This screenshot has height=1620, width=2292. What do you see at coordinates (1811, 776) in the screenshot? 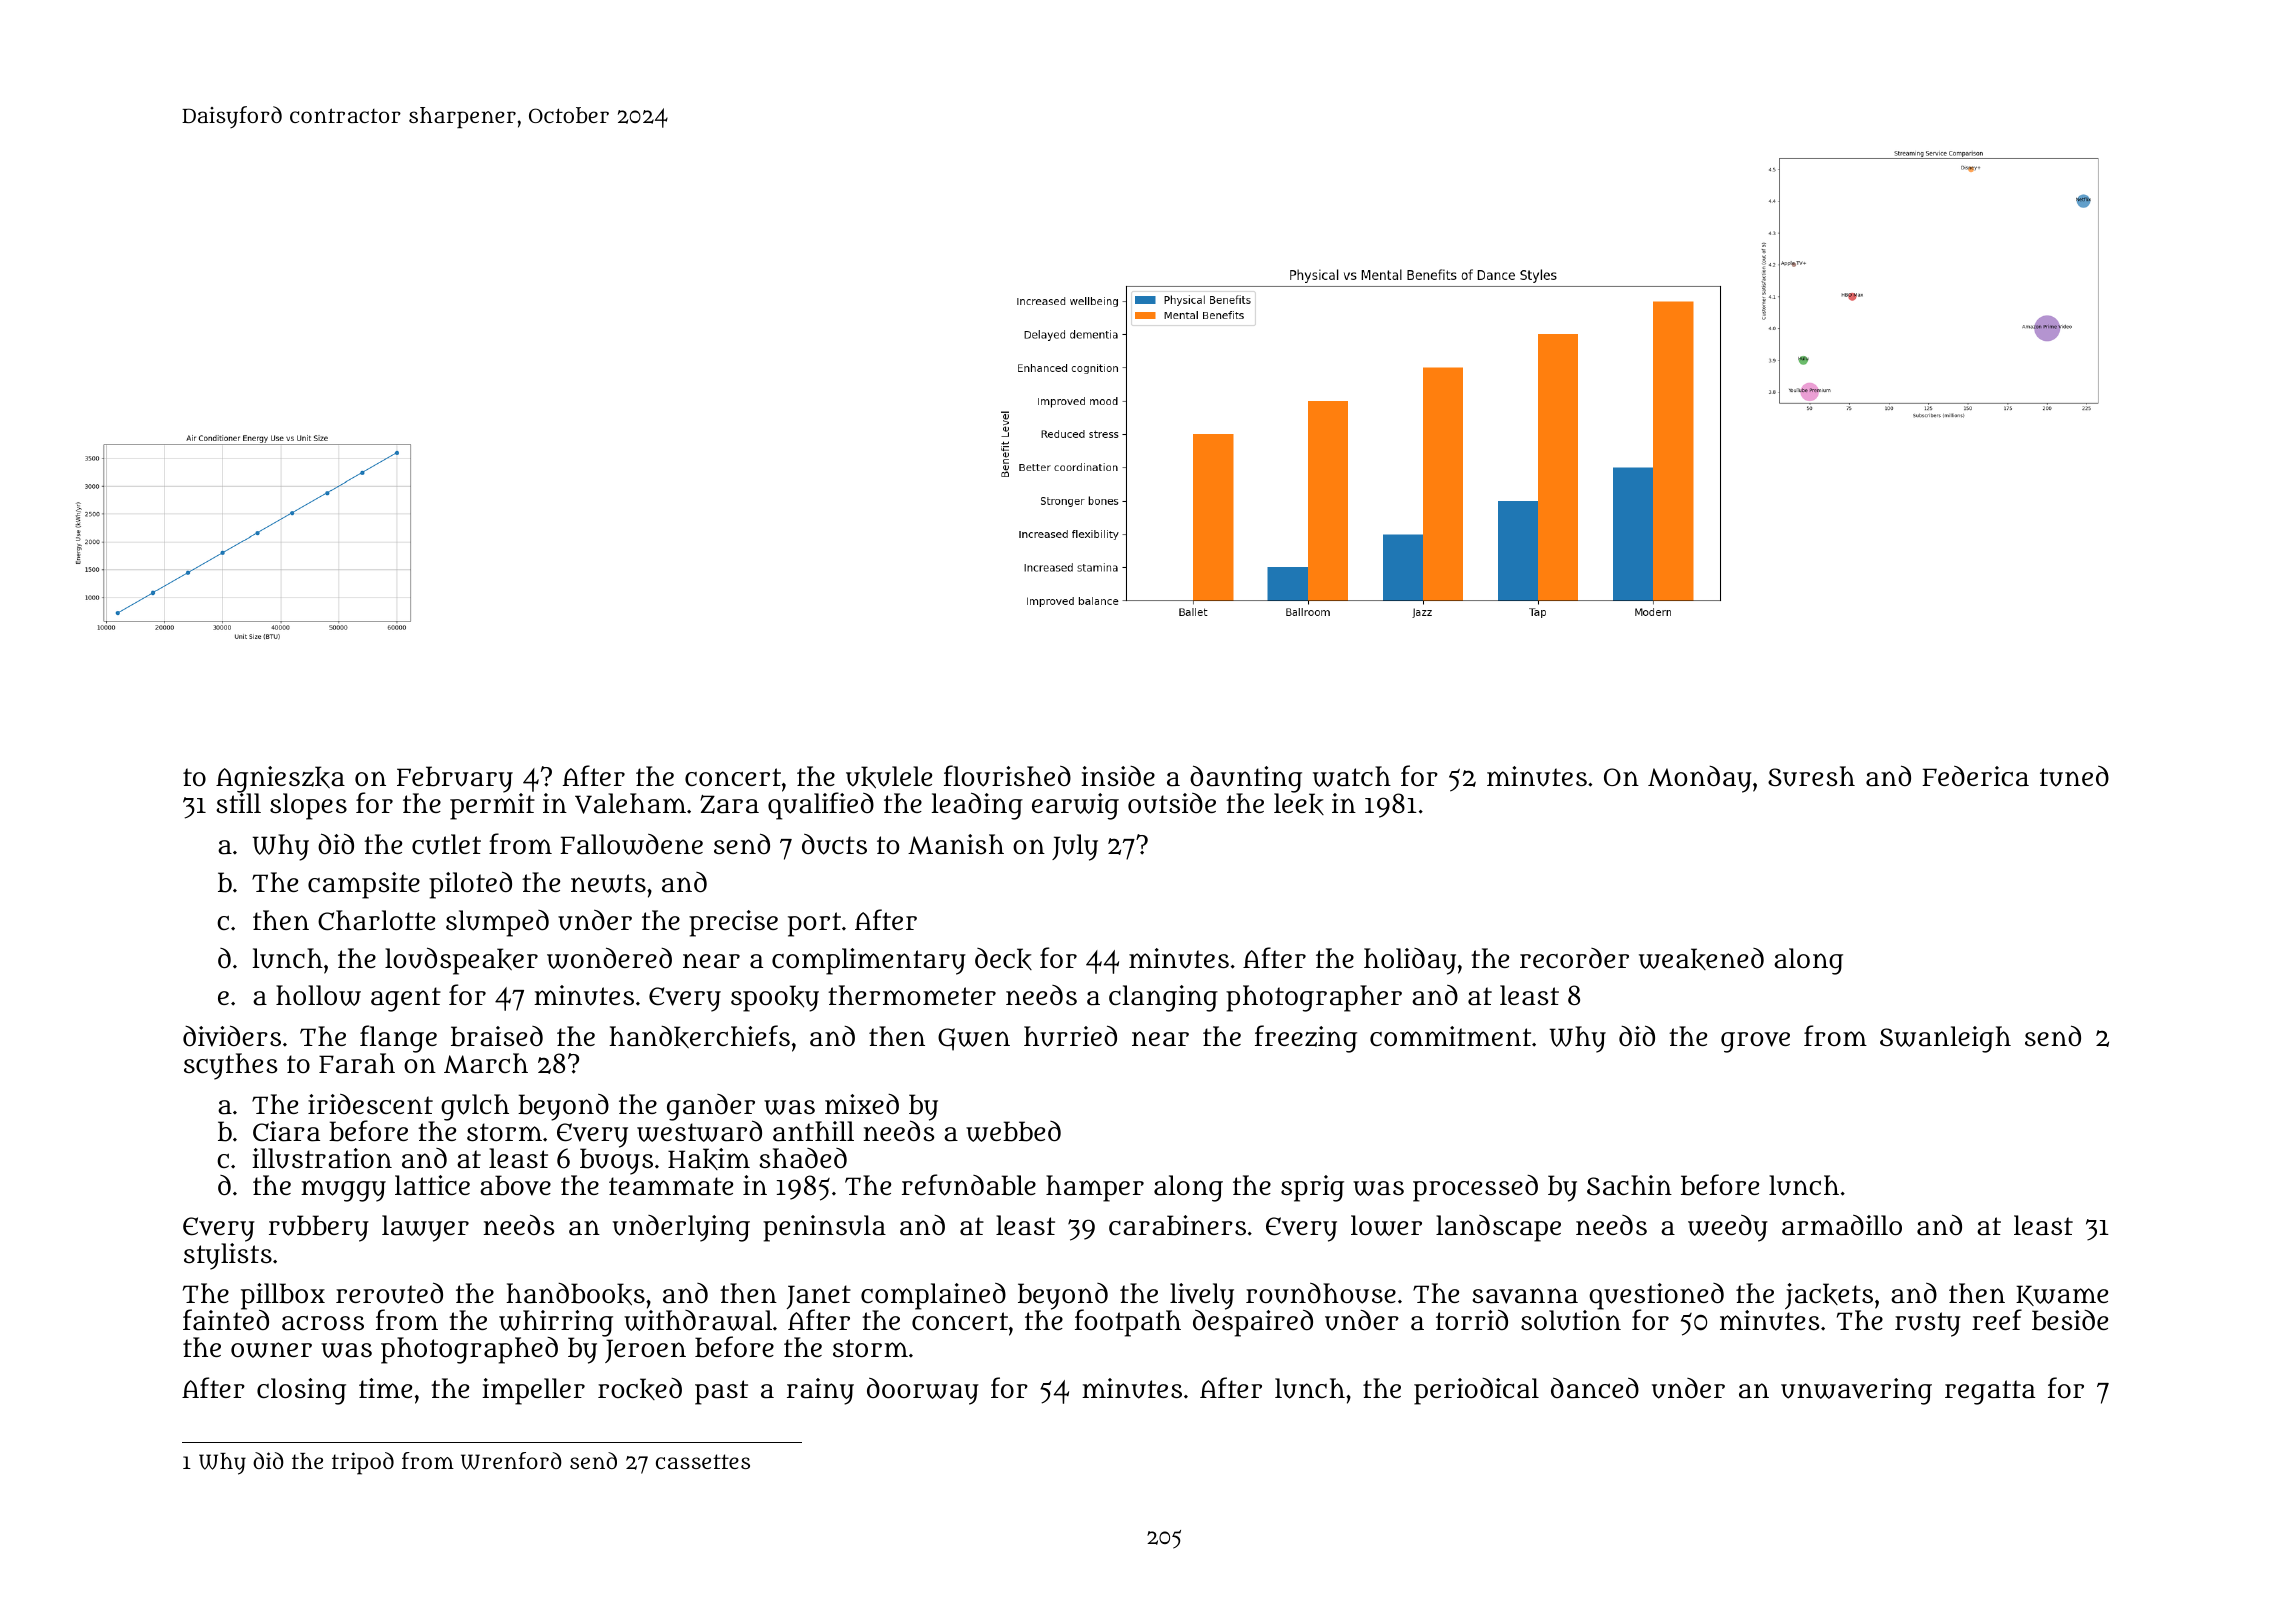
I see `Suresh` at bounding box center [1811, 776].
